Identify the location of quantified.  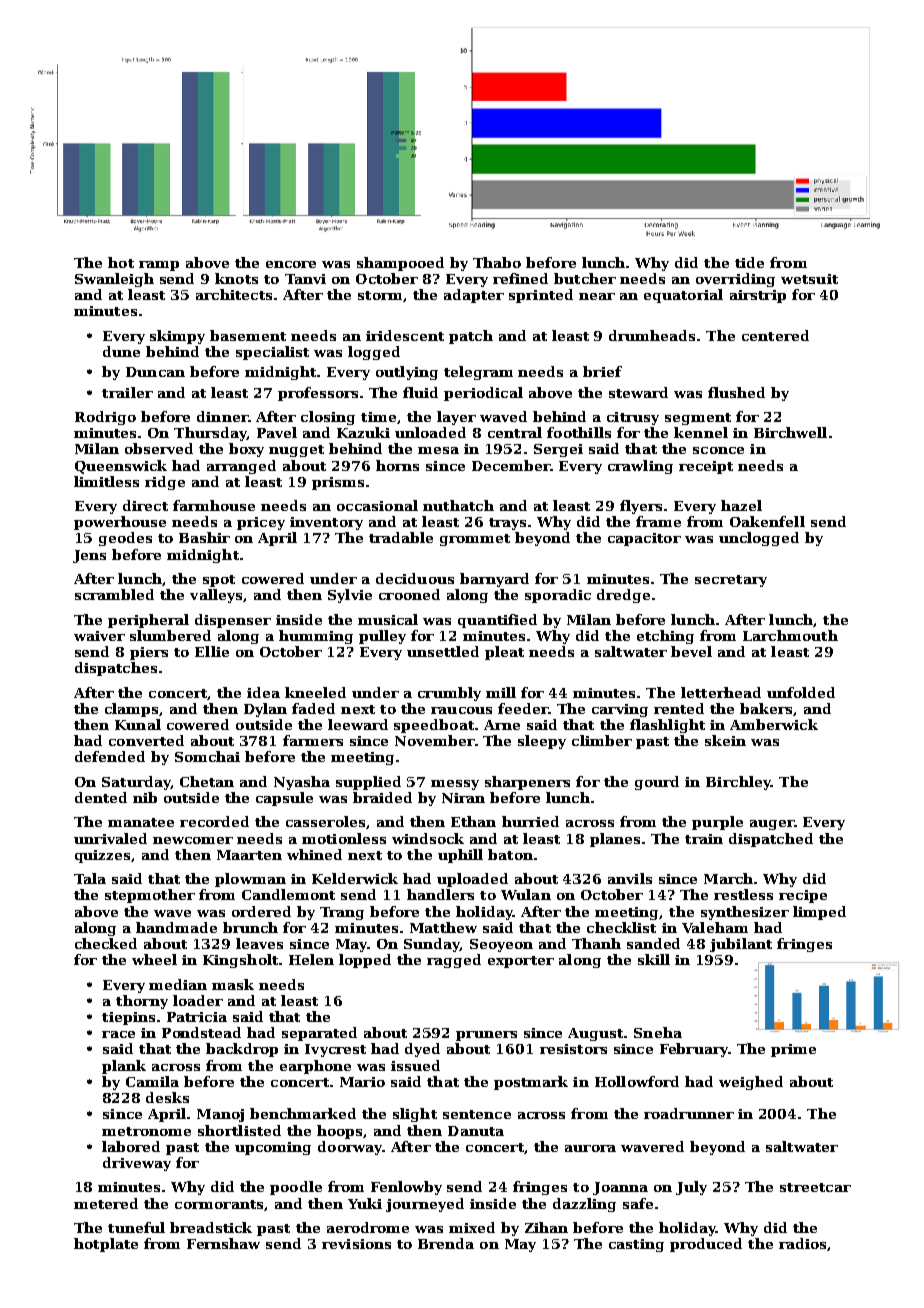
(497, 621).
